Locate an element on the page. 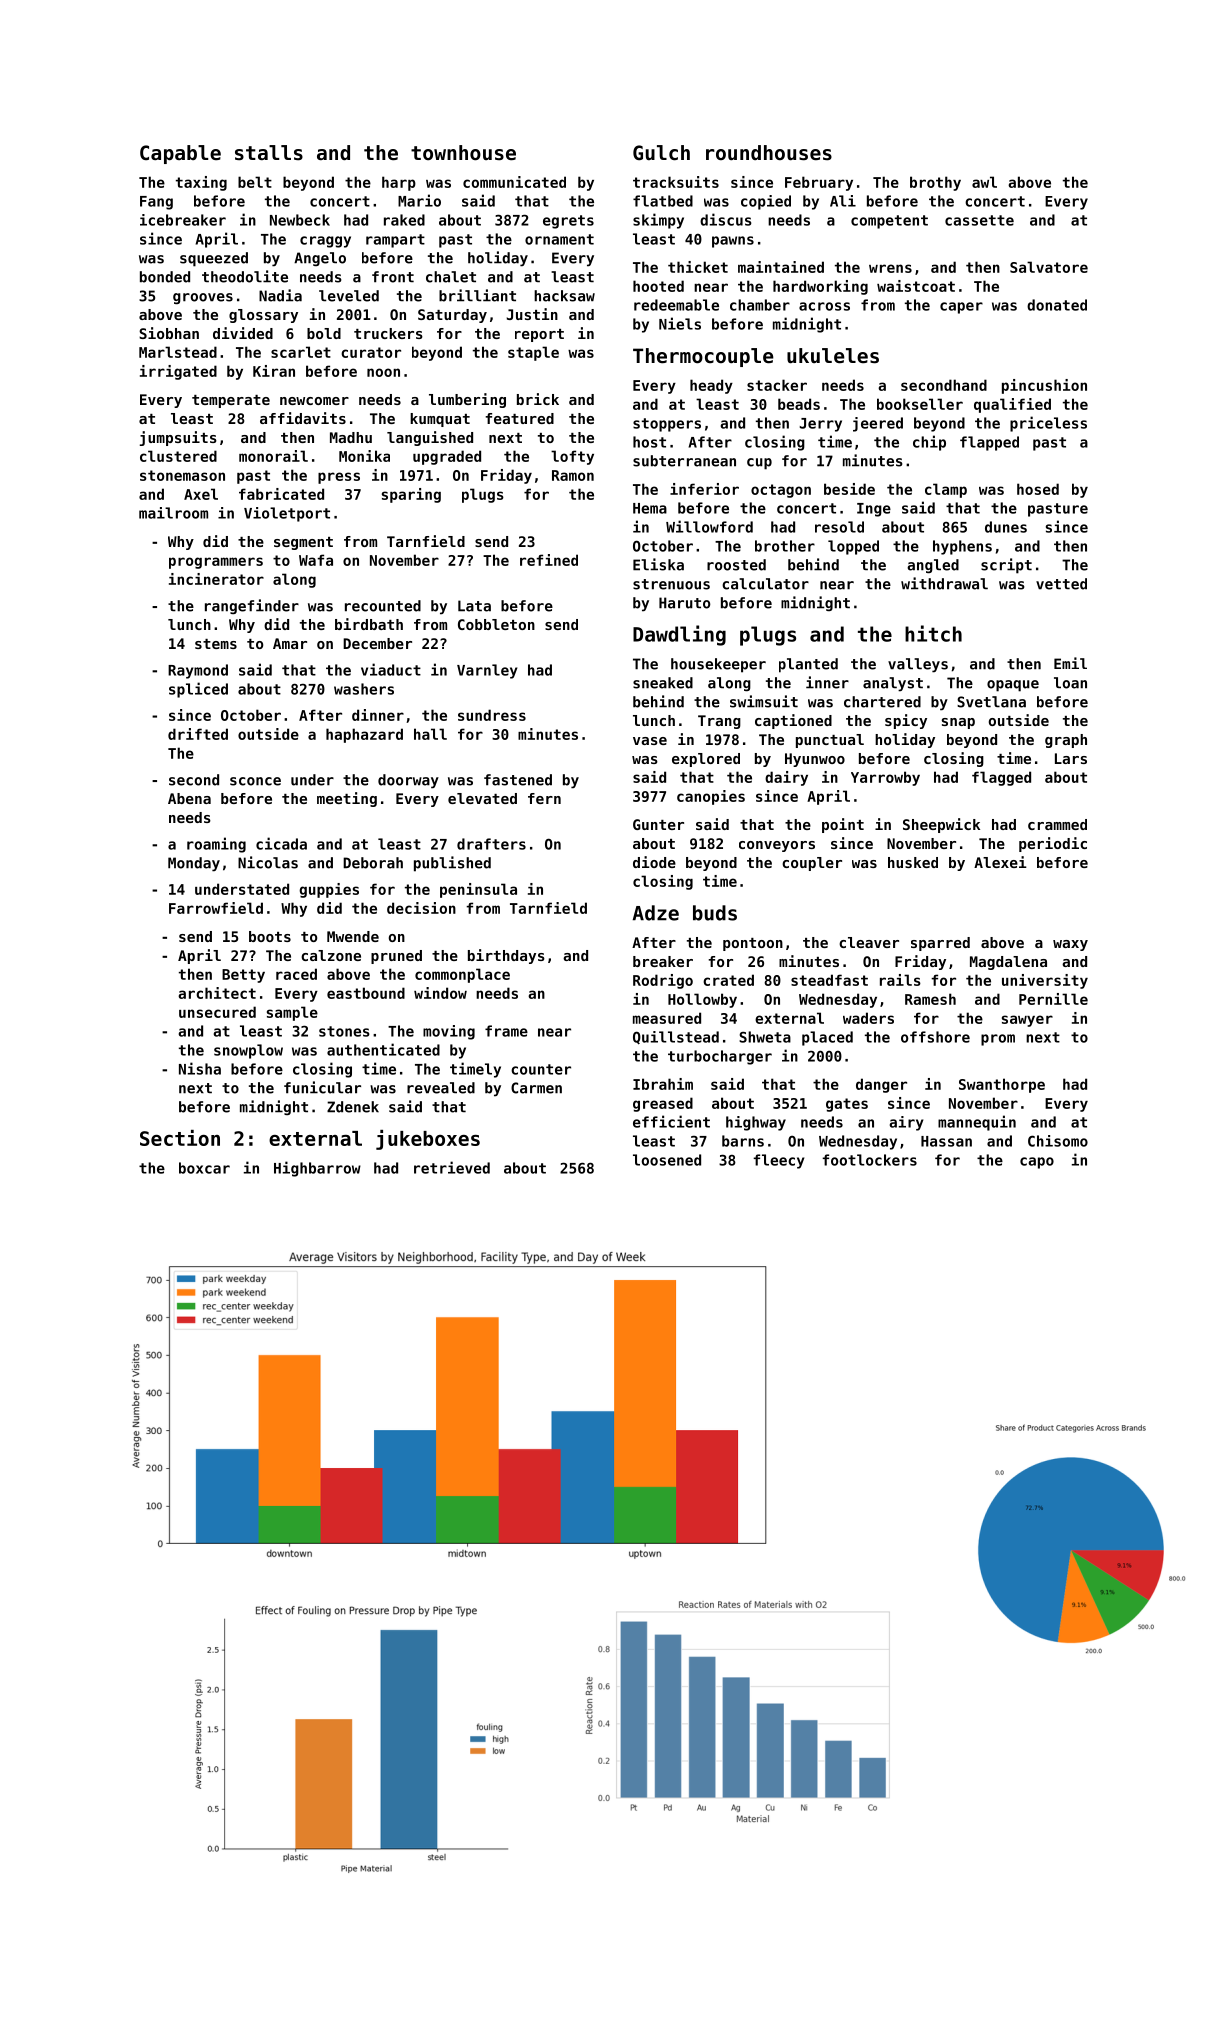  resold is located at coordinates (839, 527).
